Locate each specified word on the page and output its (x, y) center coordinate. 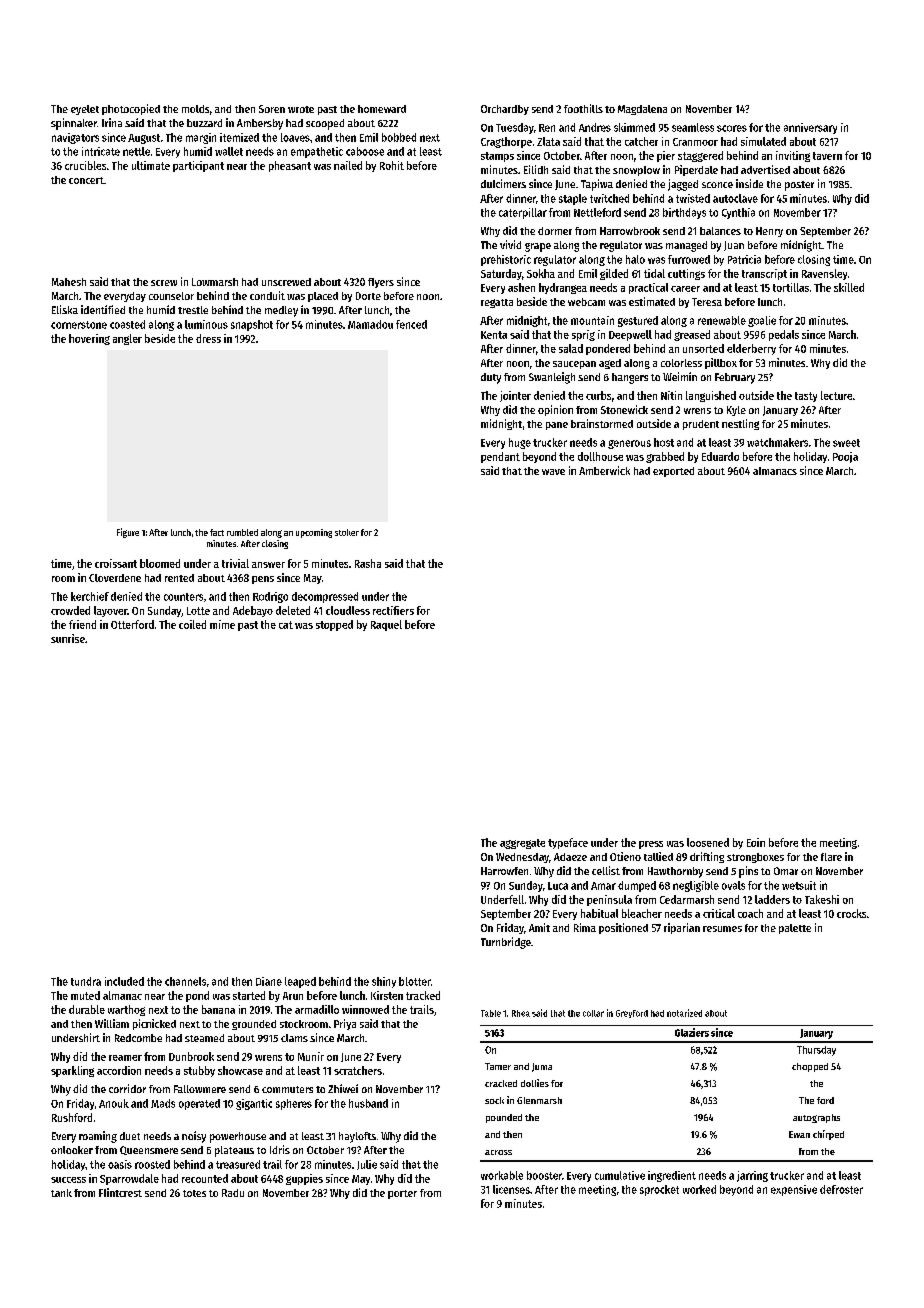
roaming (98, 1137)
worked (699, 1189)
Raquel (386, 625)
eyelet (85, 110)
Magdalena (642, 110)
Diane (269, 981)
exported (673, 472)
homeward (382, 109)
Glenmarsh (539, 1100)
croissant (116, 563)
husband (368, 1103)
